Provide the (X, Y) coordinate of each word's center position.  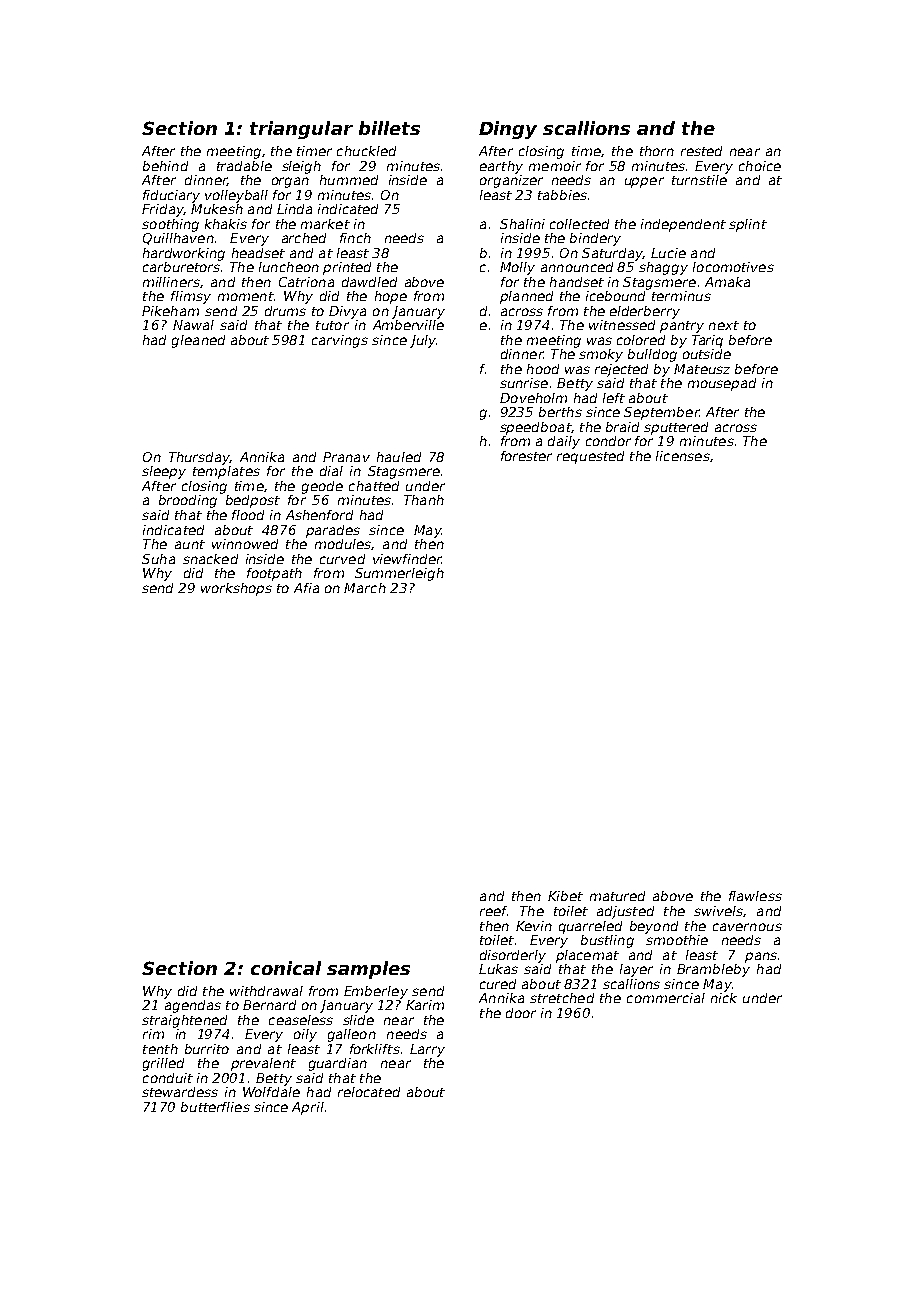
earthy (501, 167)
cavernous (747, 927)
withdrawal (266, 991)
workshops (236, 589)
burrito (207, 1049)
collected (579, 224)
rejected (621, 370)
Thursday (199, 458)
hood (543, 369)
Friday (163, 210)
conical (286, 968)
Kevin (534, 926)
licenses (682, 456)
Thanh (424, 500)
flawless (755, 896)
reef (493, 911)
